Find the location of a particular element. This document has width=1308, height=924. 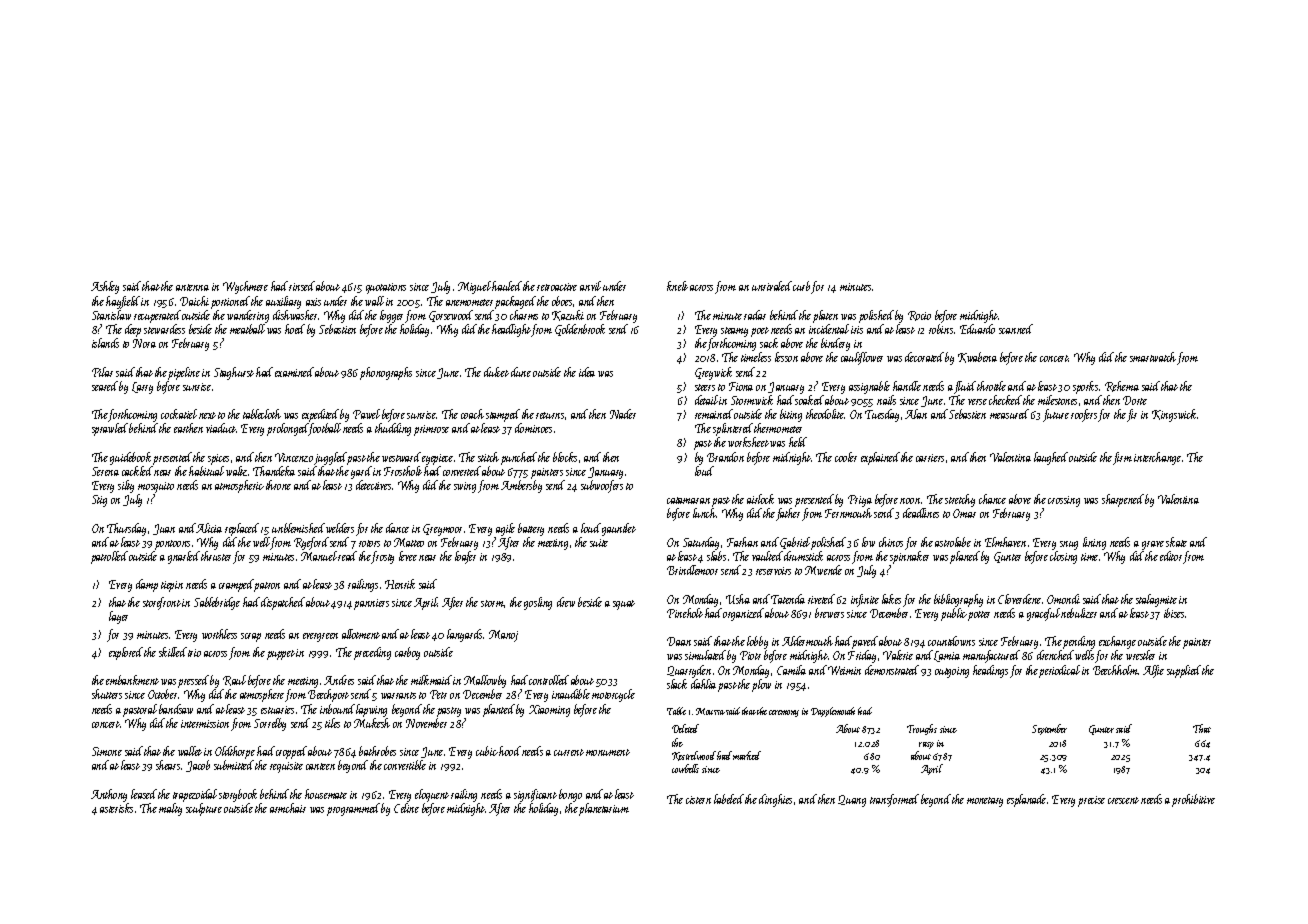

roofers is located at coordinates (1084, 415).
